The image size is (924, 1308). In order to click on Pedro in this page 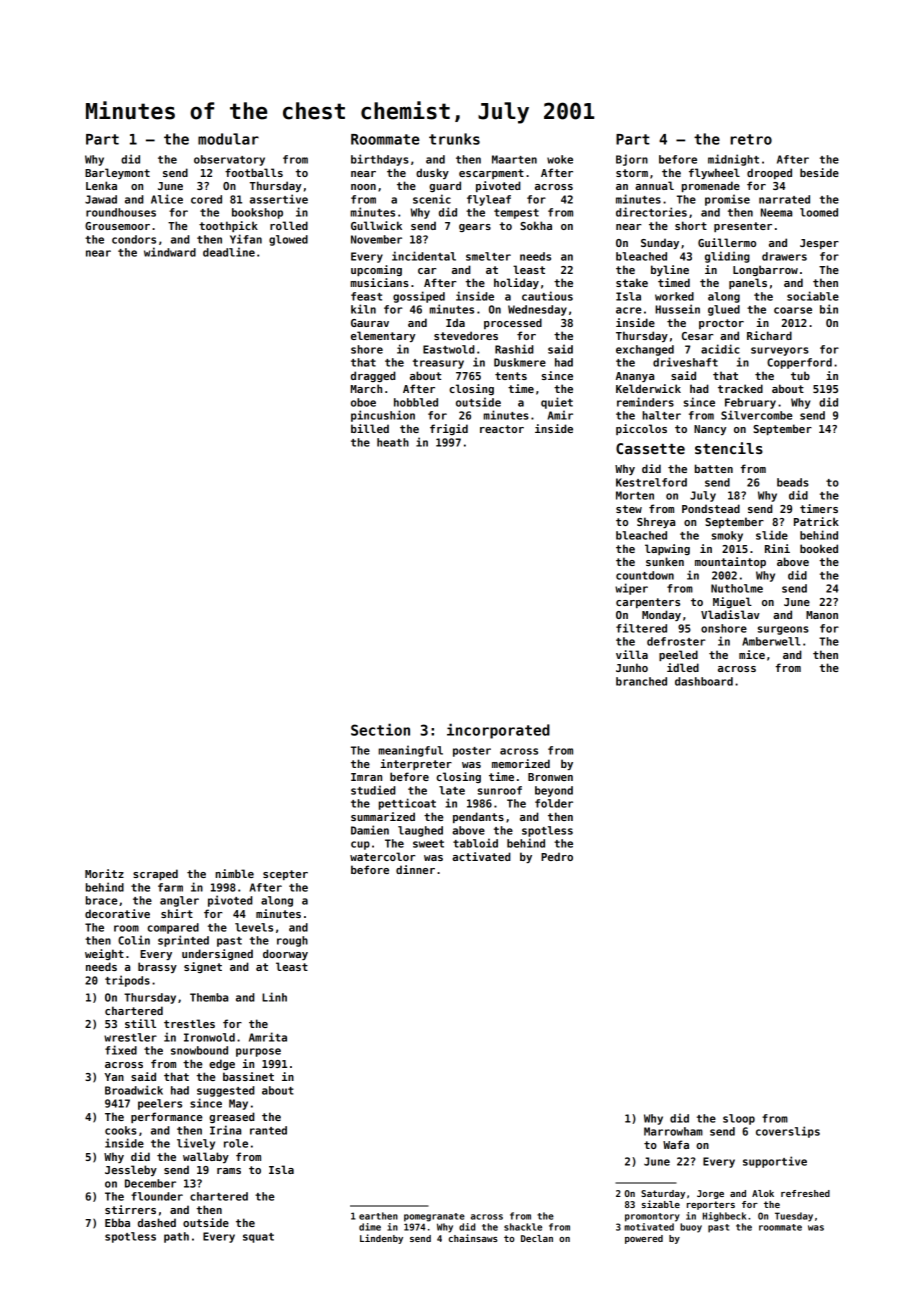, I will do `click(557, 856)`.
